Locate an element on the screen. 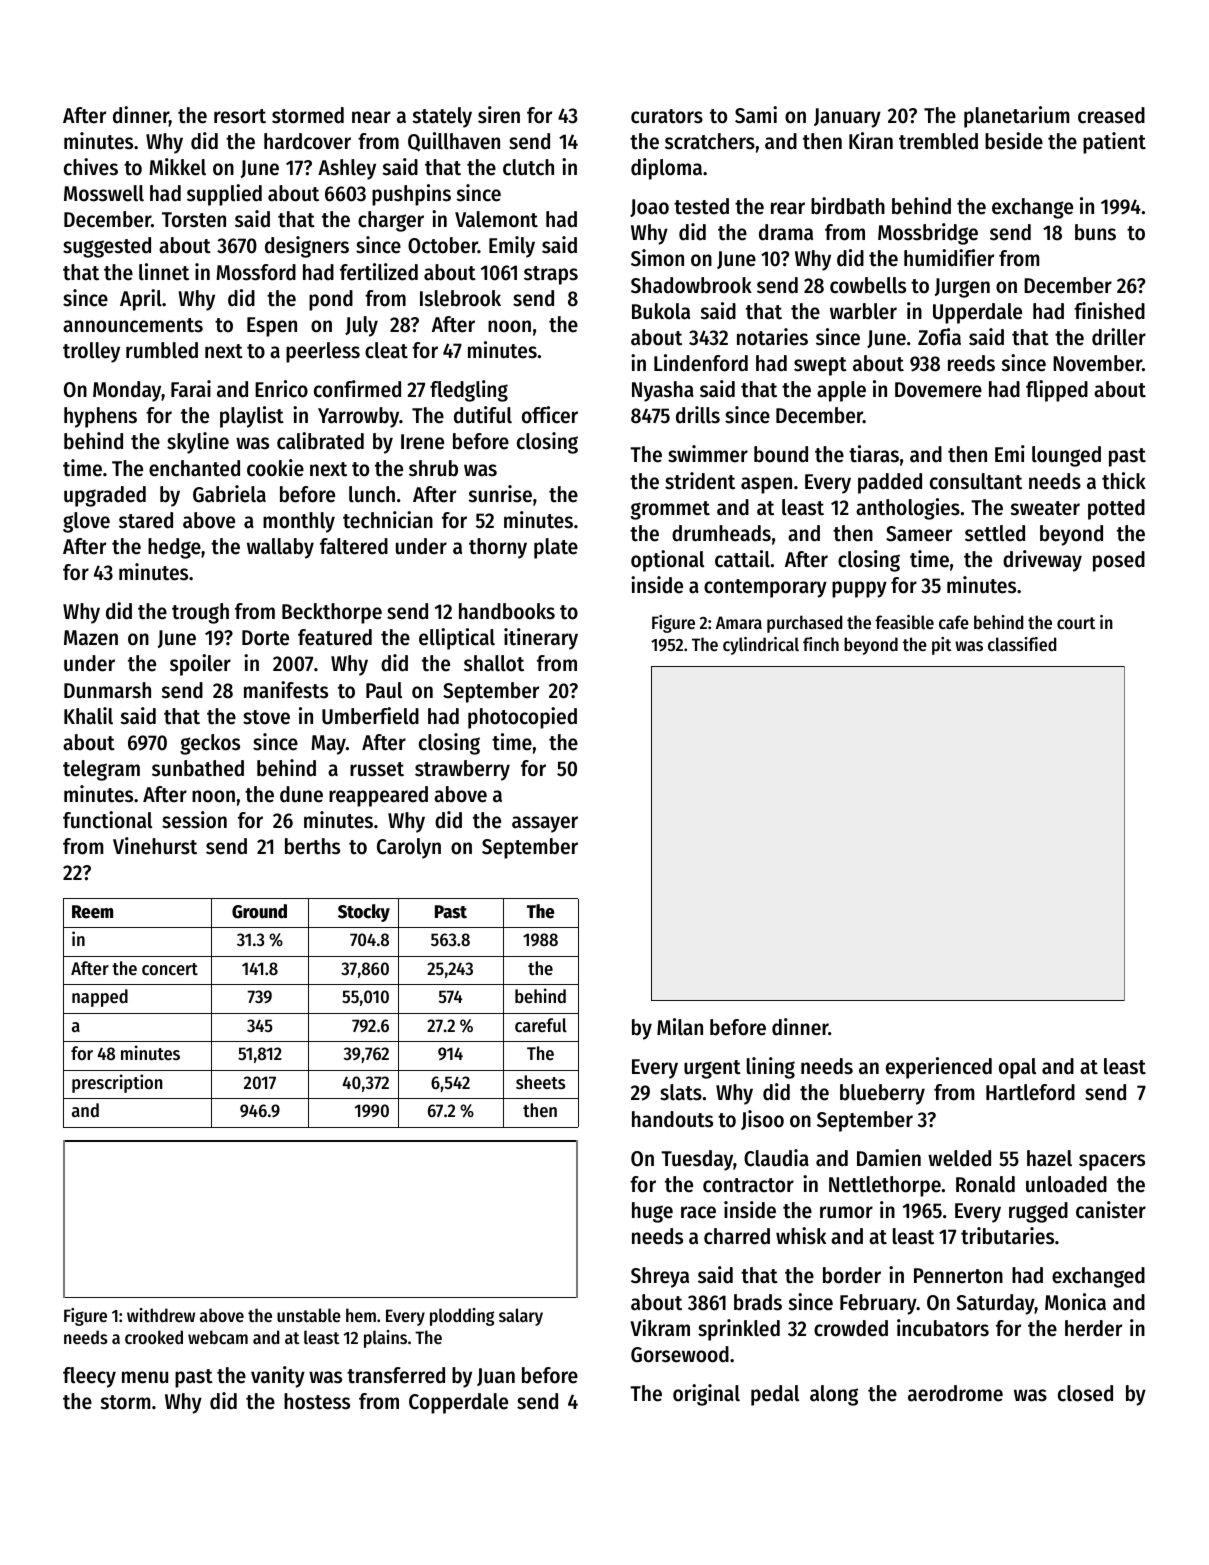 This screenshot has width=1209, height=1565. sheets is located at coordinates (540, 1082).
